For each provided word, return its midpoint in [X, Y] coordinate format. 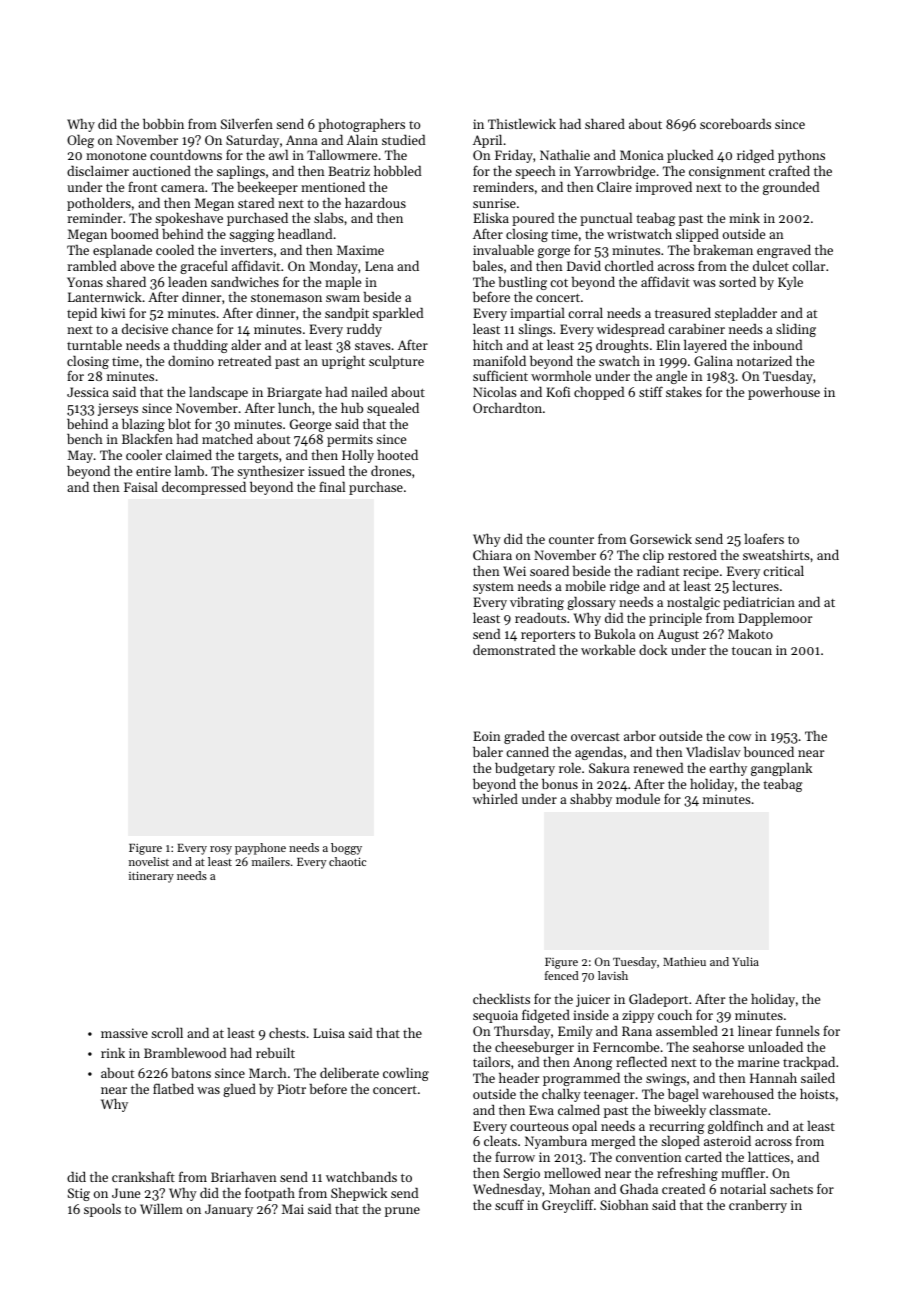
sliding [796, 330]
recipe [701, 572]
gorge [554, 253]
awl [278, 154]
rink [113, 1053]
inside [591, 1015]
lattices [769, 1156]
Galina [713, 361]
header [519, 1078]
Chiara [492, 555]
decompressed [204, 488]
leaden [187, 281]
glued [239, 1090]
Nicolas [495, 392]
